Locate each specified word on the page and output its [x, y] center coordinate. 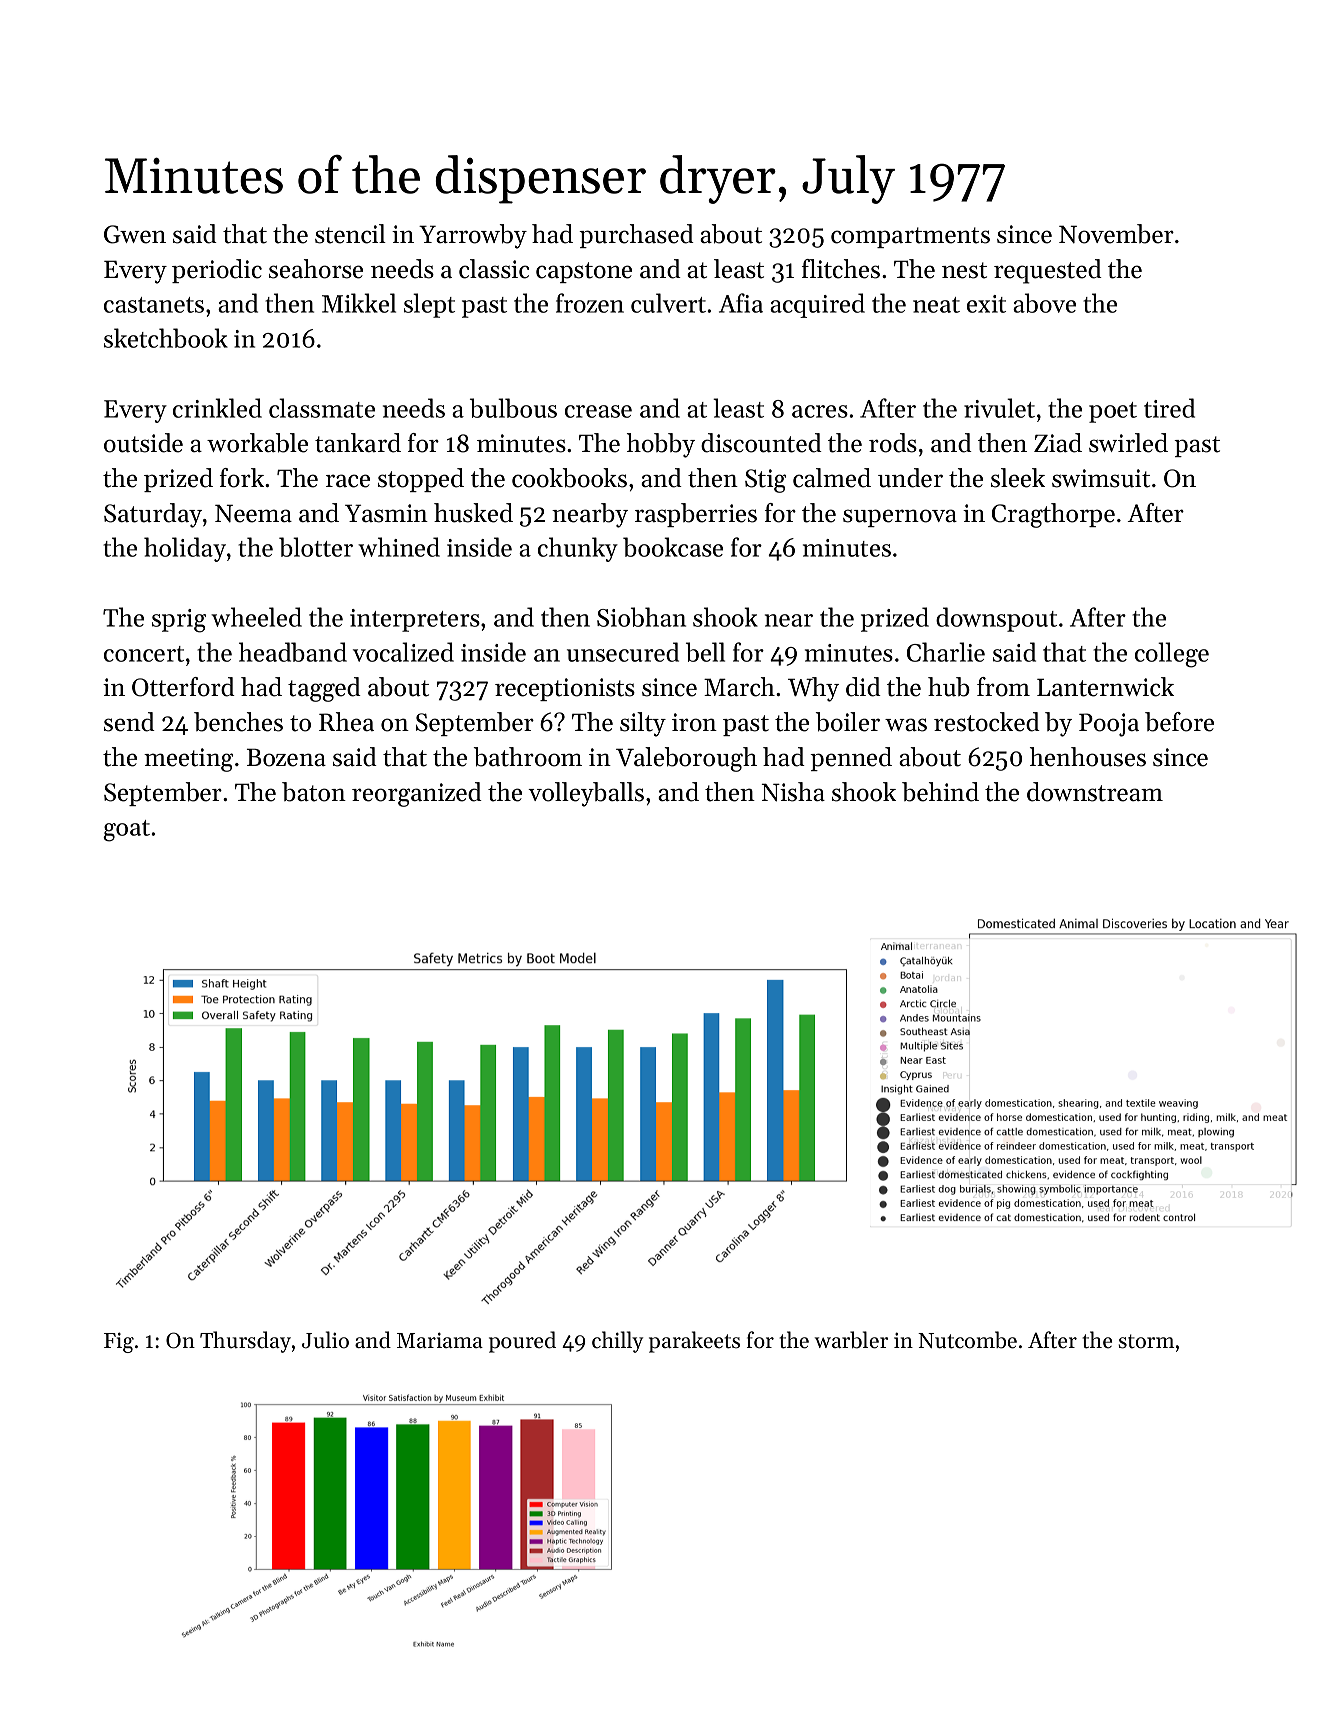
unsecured [623, 652]
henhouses [1088, 757]
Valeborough [686, 759]
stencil [350, 234]
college [1172, 655]
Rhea [346, 722]
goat [126, 831]
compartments [910, 237]
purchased [636, 236]
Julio [325, 1340]
